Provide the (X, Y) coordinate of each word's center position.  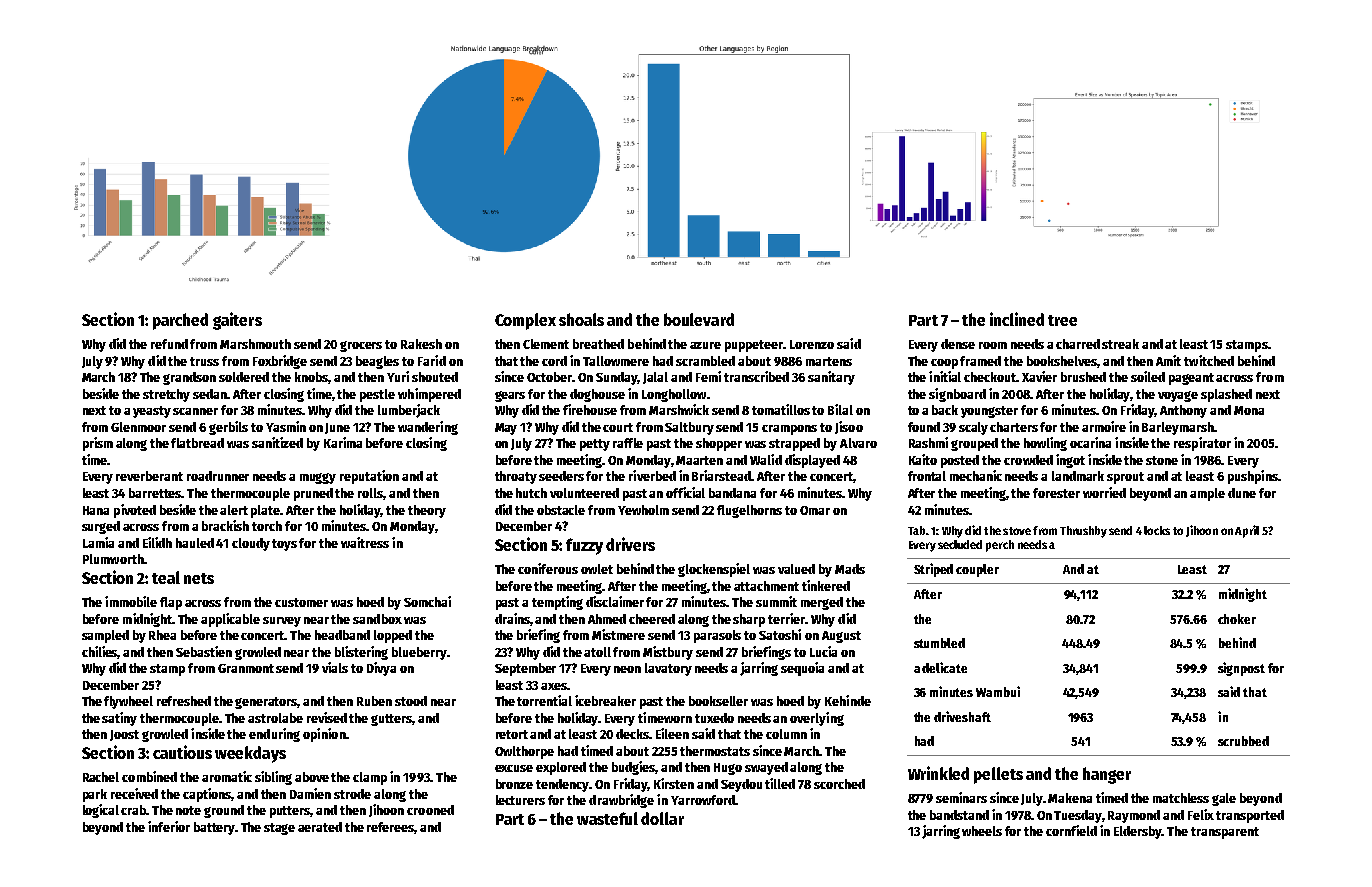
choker (1237, 619)
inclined (1017, 319)
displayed (812, 461)
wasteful (607, 818)
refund (169, 344)
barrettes (155, 493)
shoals (581, 319)
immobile (131, 601)
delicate (944, 667)
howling (1045, 444)
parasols (717, 636)
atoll (597, 652)
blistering (361, 653)
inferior (169, 826)
